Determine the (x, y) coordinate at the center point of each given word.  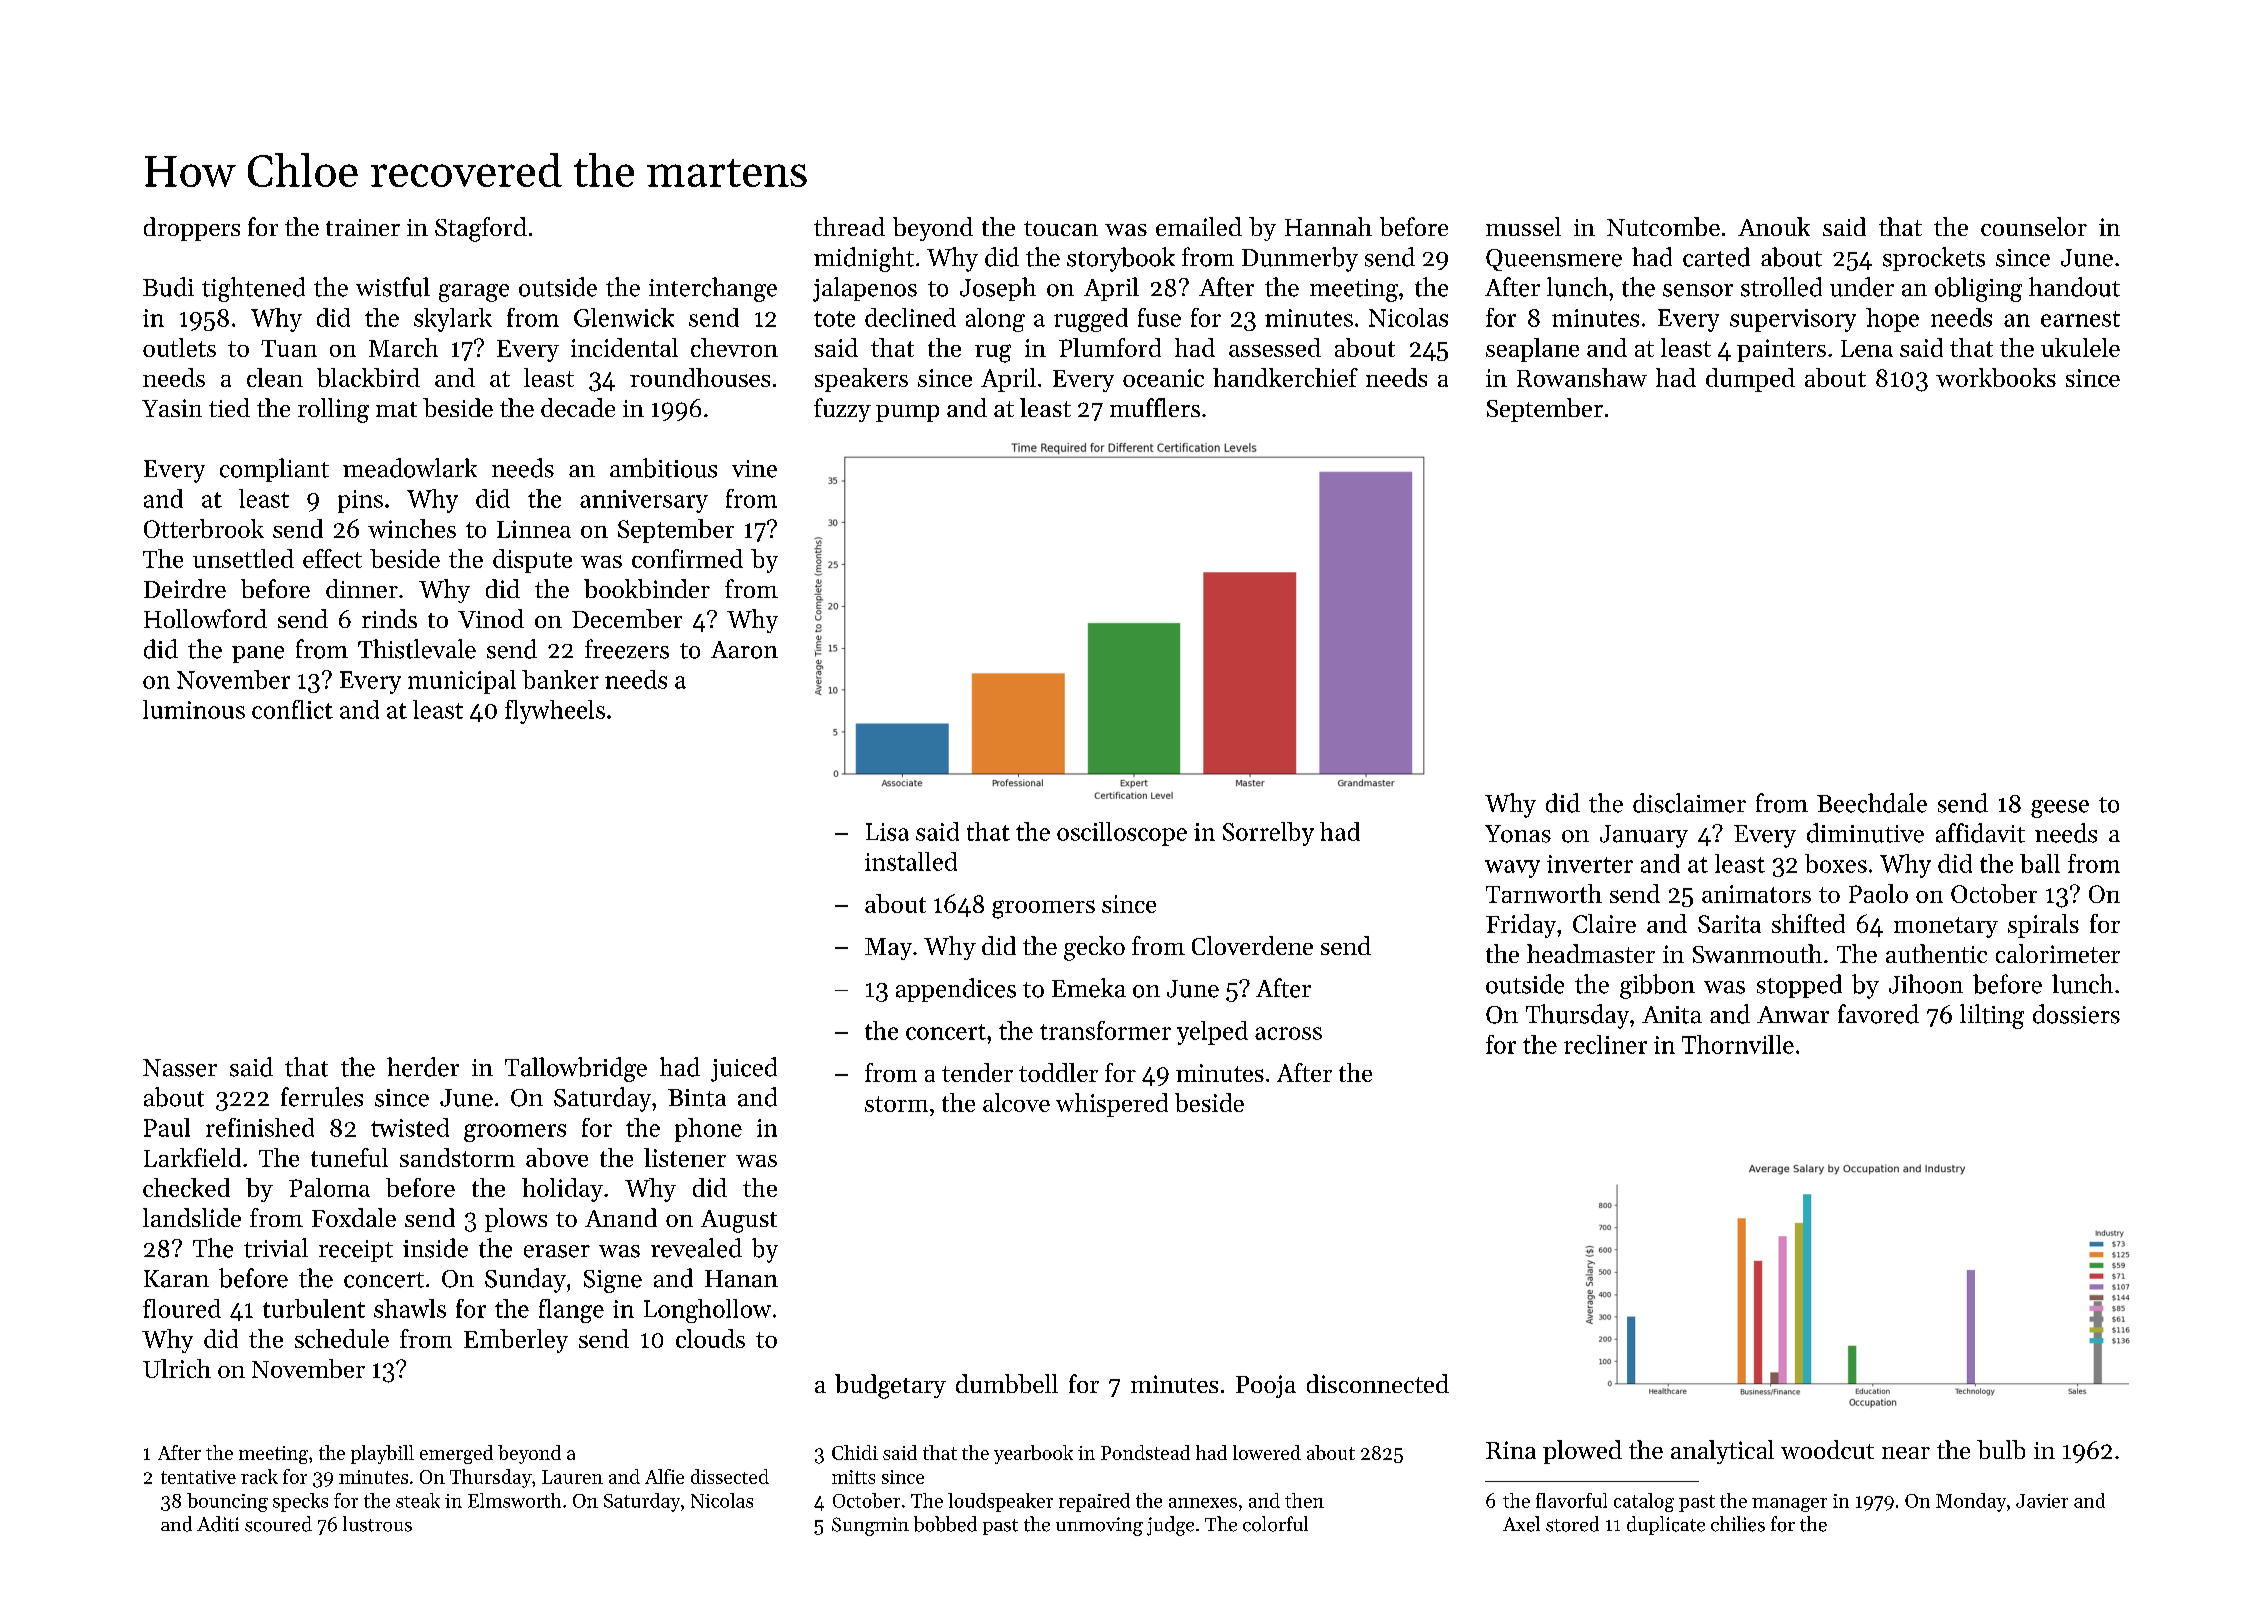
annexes (1203, 1503)
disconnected (1378, 1383)
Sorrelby (1268, 834)
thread (849, 226)
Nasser (180, 1068)
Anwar (1793, 1014)
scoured (278, 1524)
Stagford (481, 229)
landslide (192, 1217)
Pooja (1266, 1386)
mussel (1523, 226)
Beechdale (1872, 803)
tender (977, 1072)
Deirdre (185, 588)
